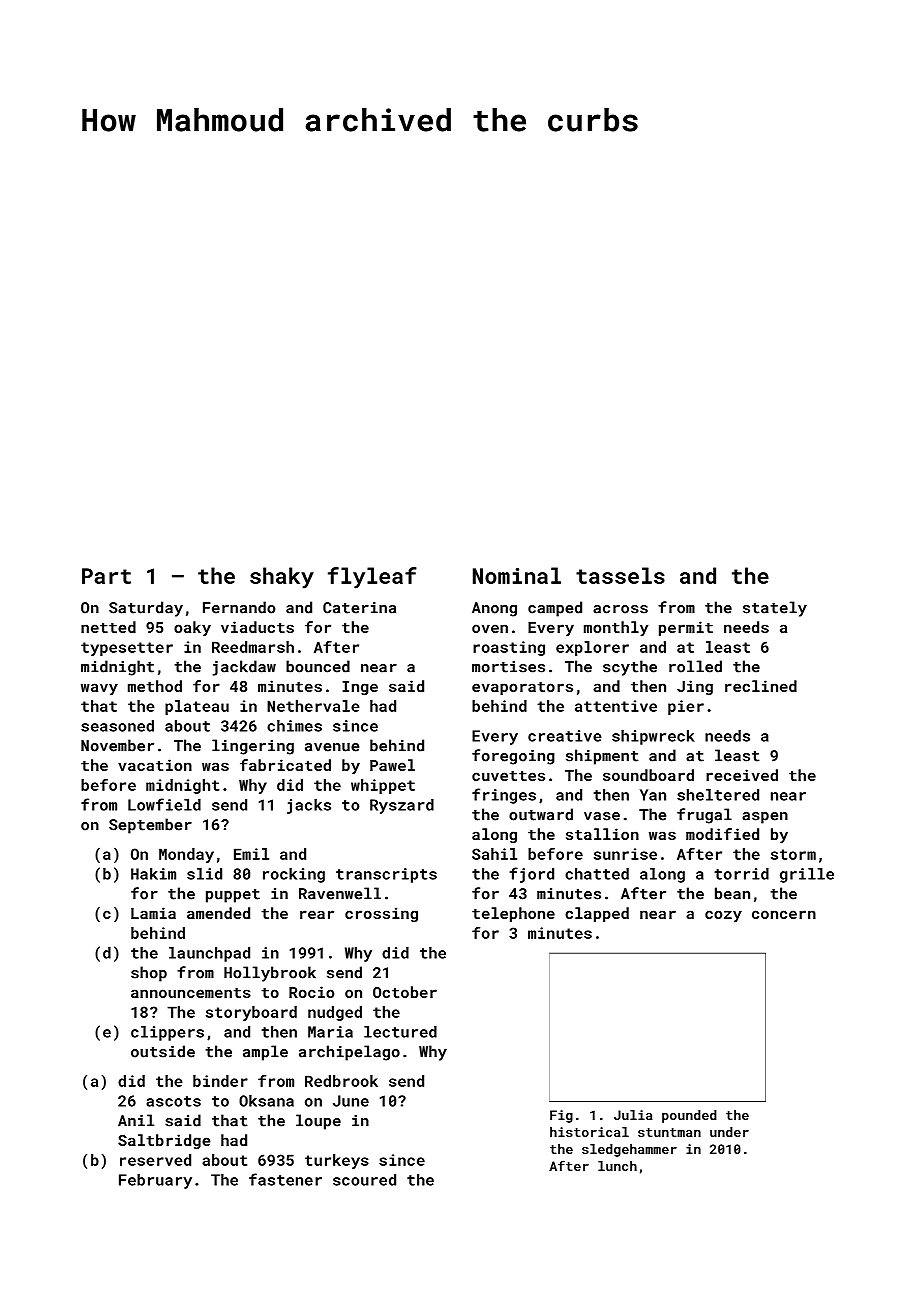 The image size is (924, 1308). I want to click on Caterina, so click(359, 608).
